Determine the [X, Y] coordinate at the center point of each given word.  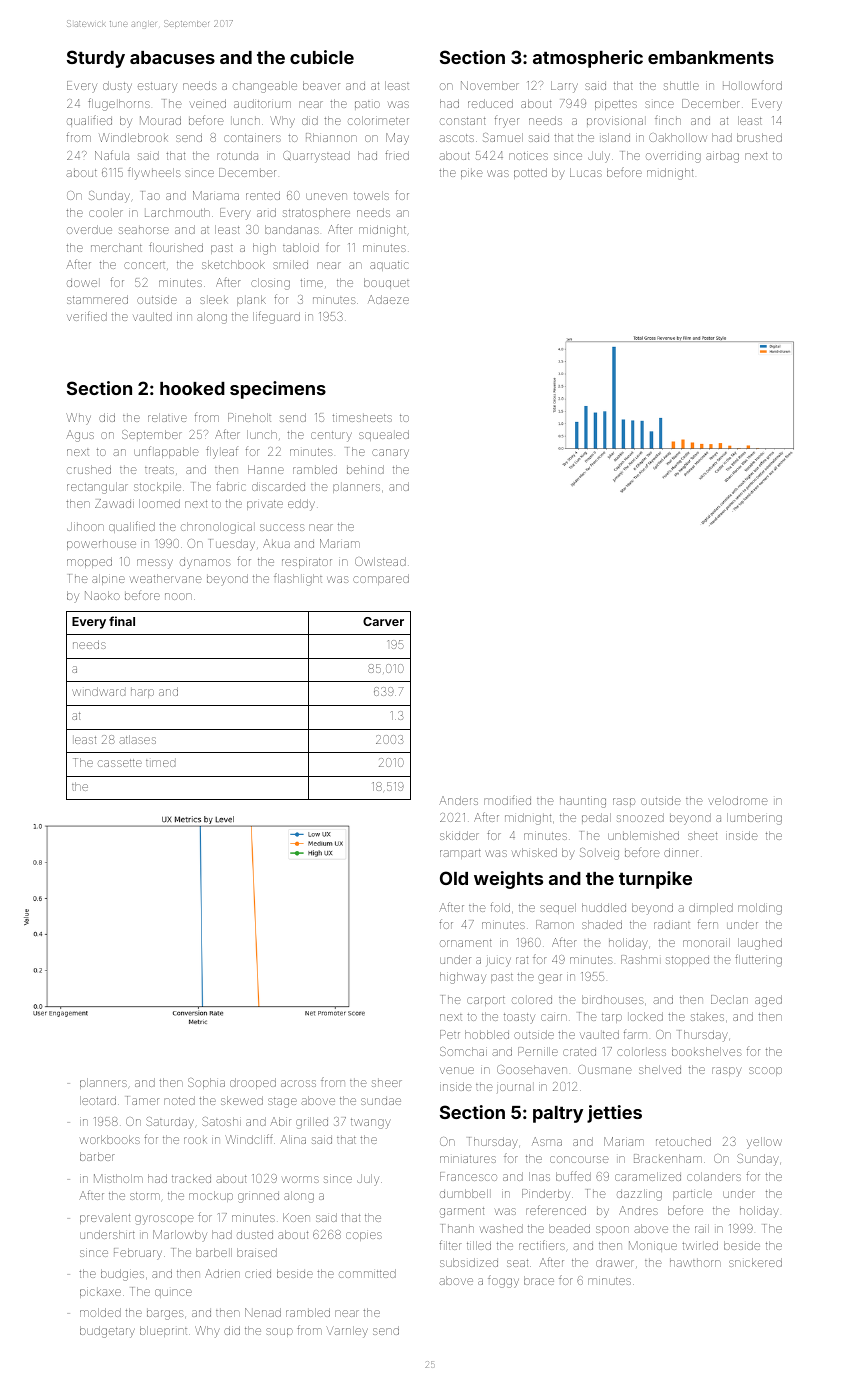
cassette [120, 763]
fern [708, 924]
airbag [722, 157]
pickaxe [100, 1292]
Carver [383, 621]
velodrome [738, 800]
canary [390, 454]
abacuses [172, 57]
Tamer [143, 1100]
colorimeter [378, 120]
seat [517, 1263]
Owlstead [380, 561]
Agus [80, 436]
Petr [450, 1034]
